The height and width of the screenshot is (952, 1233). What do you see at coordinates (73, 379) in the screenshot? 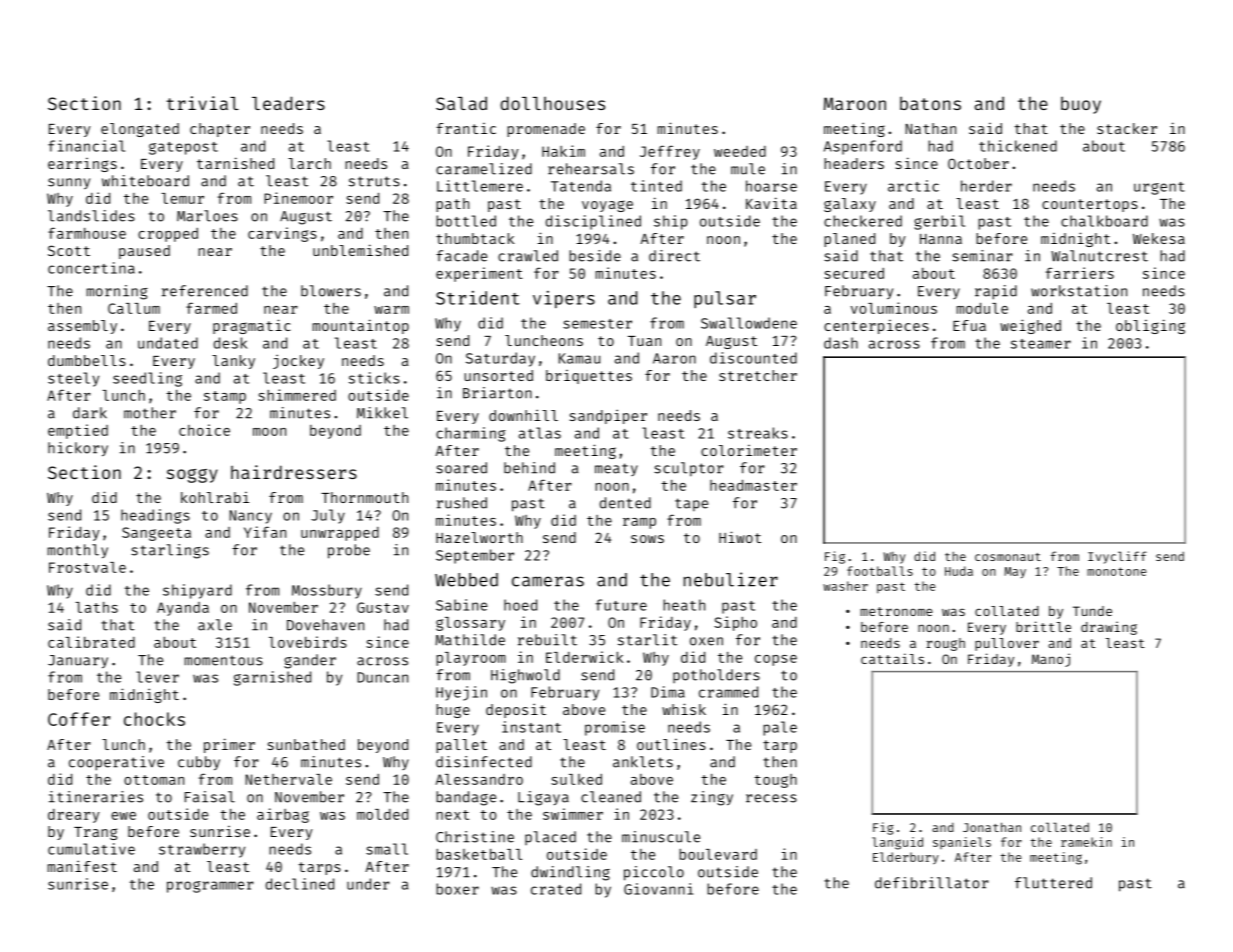
I see `steely` at bounding box center [73, 379].
